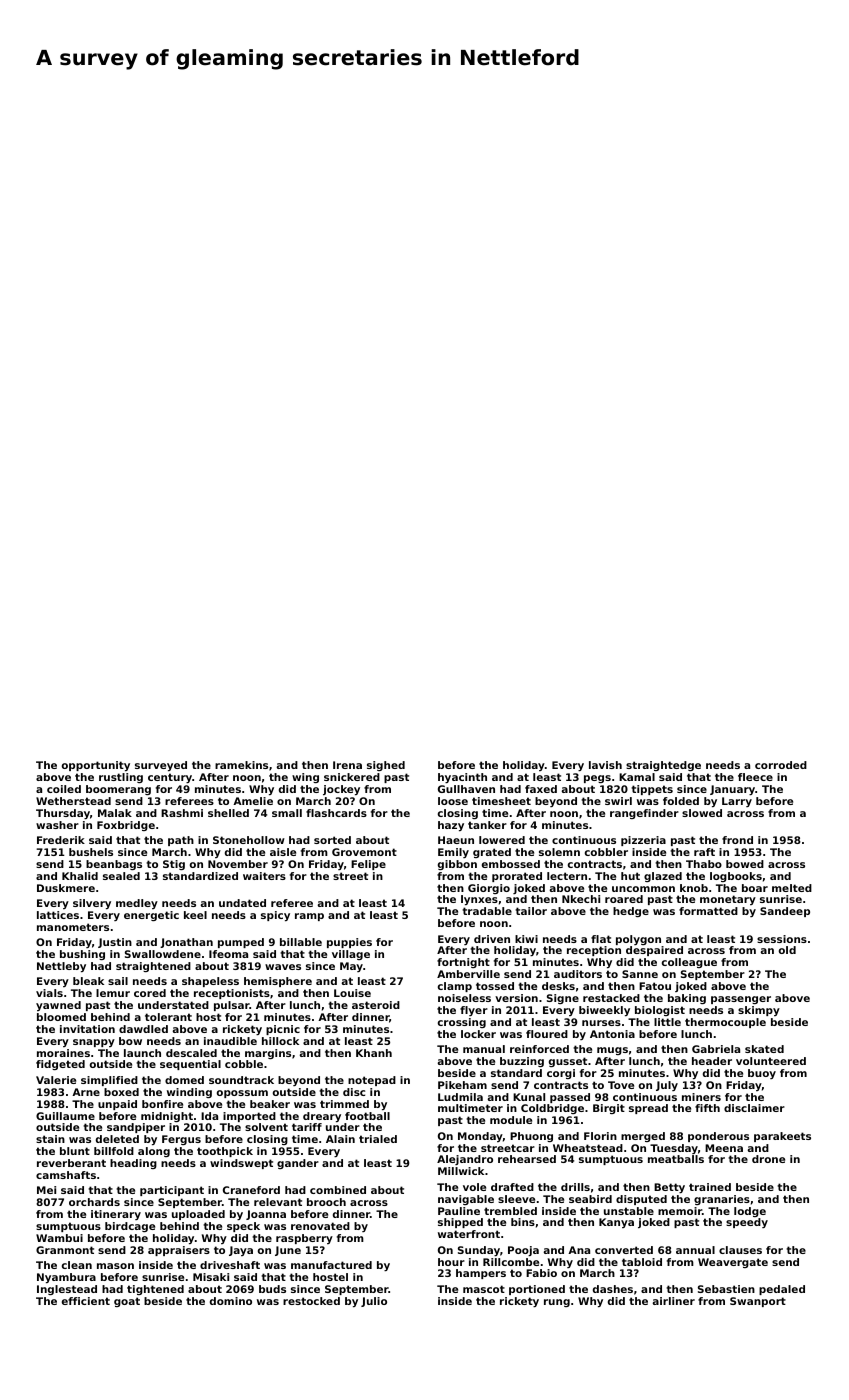 Image resolution: width=849 pixels, height=1400 pixels. What do you see at coordinates (230, 1265) in the screenshot?
I see `driveshaft` at bounding box center [230, 1265].
